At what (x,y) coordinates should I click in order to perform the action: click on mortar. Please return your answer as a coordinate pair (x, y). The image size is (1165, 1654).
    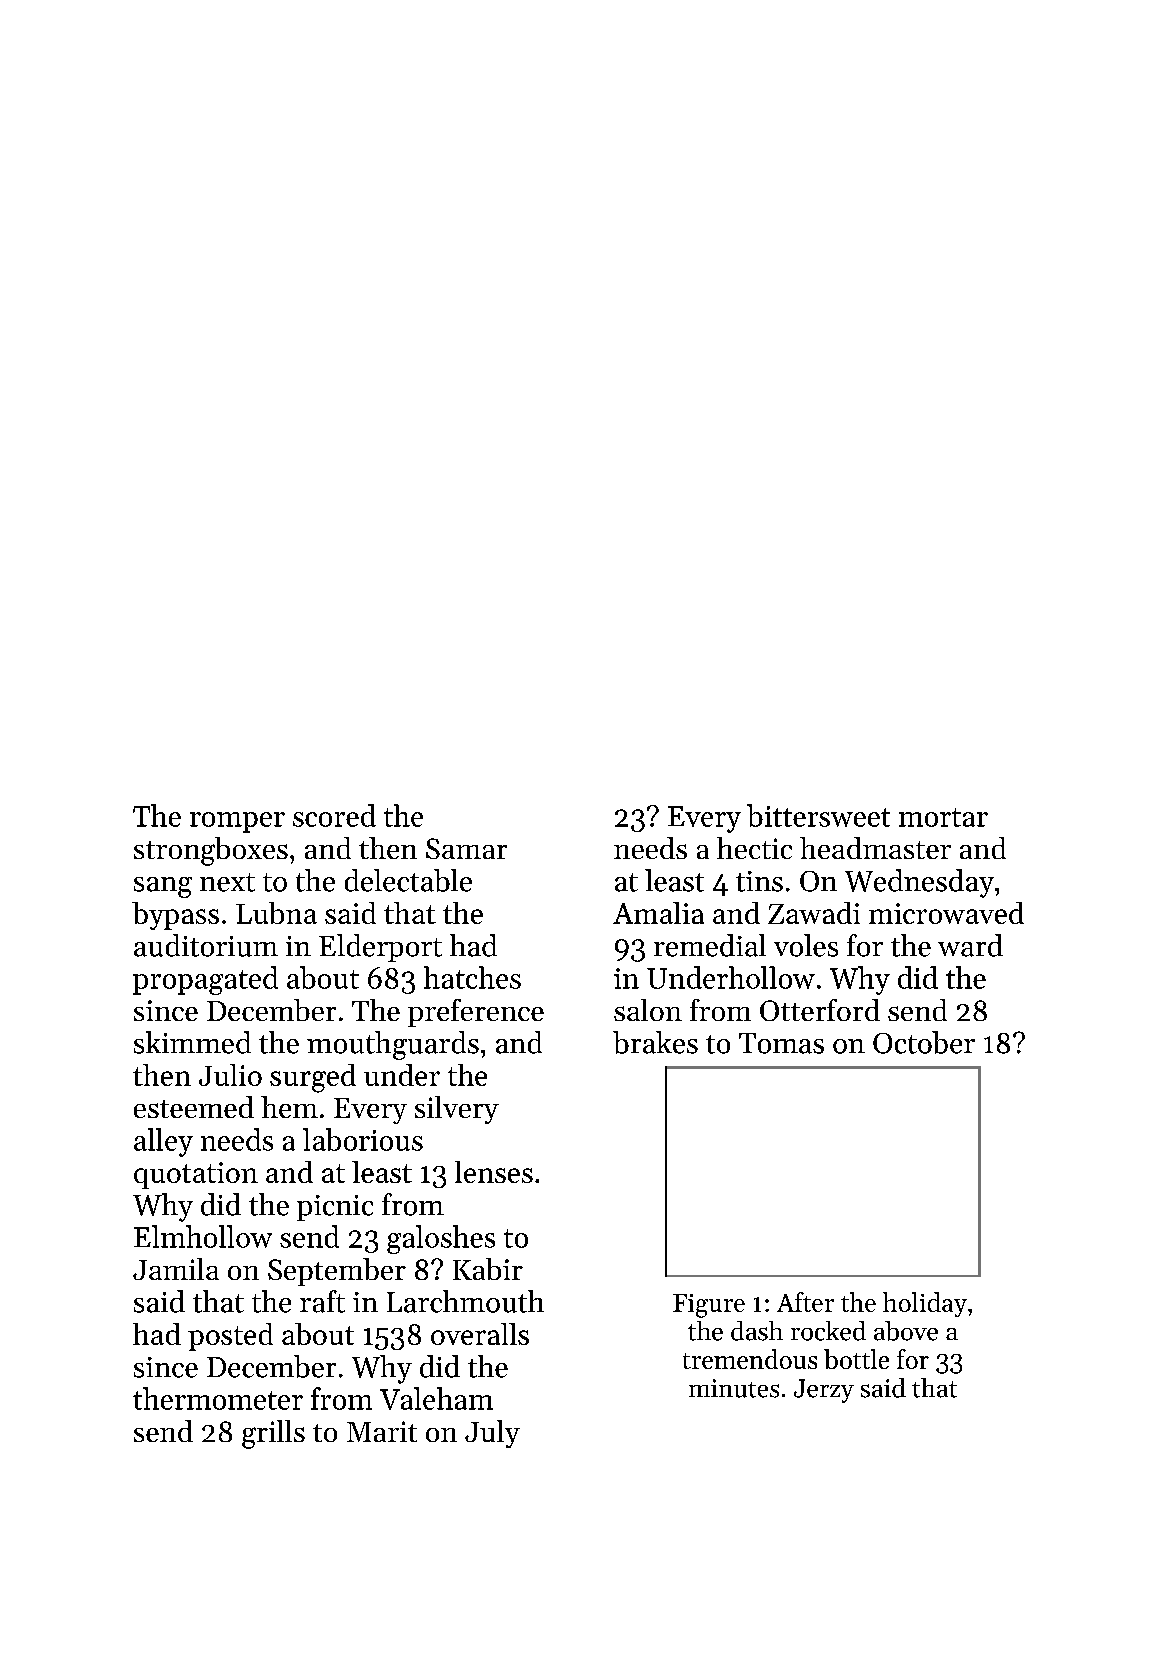
    Looking at the image, I should click on (943, 817).
